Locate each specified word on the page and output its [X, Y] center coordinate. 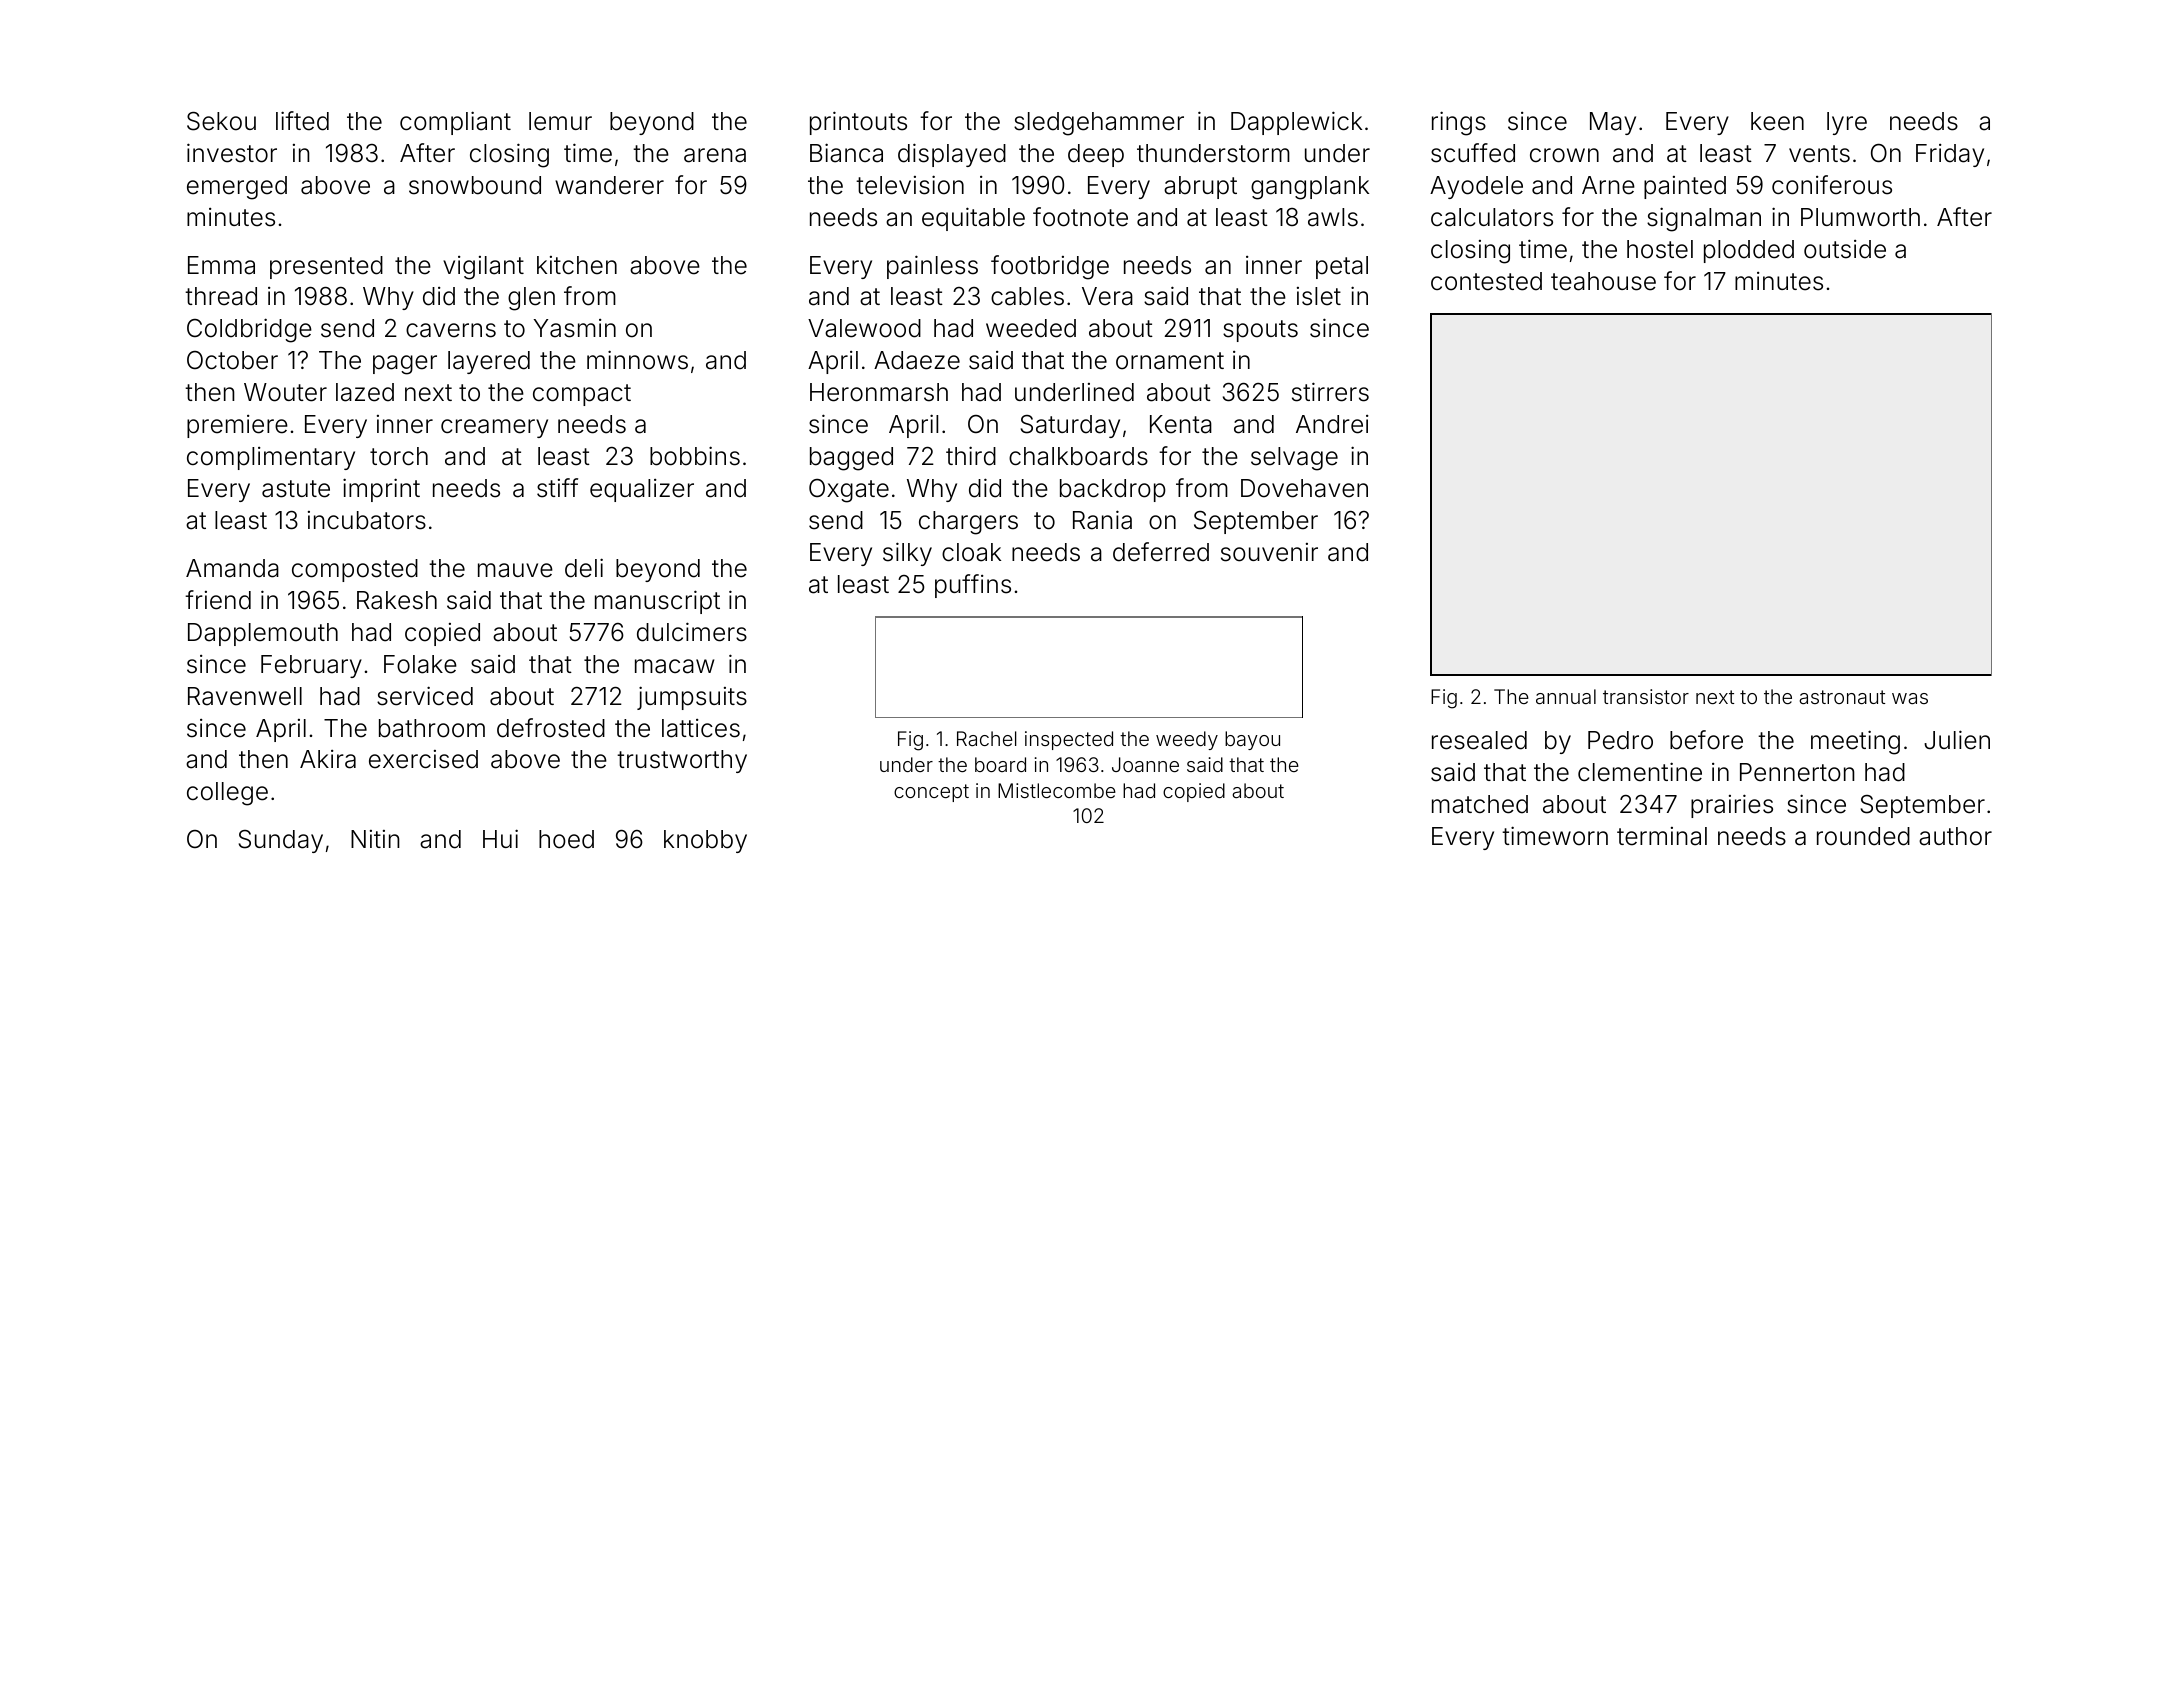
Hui [500, 838]
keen [1777, 121]
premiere [237, 426]
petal [1342, 267]
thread [221, 296]
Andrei [1332, 424]
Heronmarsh [879, 392]
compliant [455, 123]
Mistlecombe [1057, 790]
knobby [705, 841]
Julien [1957, 740]
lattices [701, 728]
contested [1486, 281]
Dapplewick [1296, 123]
